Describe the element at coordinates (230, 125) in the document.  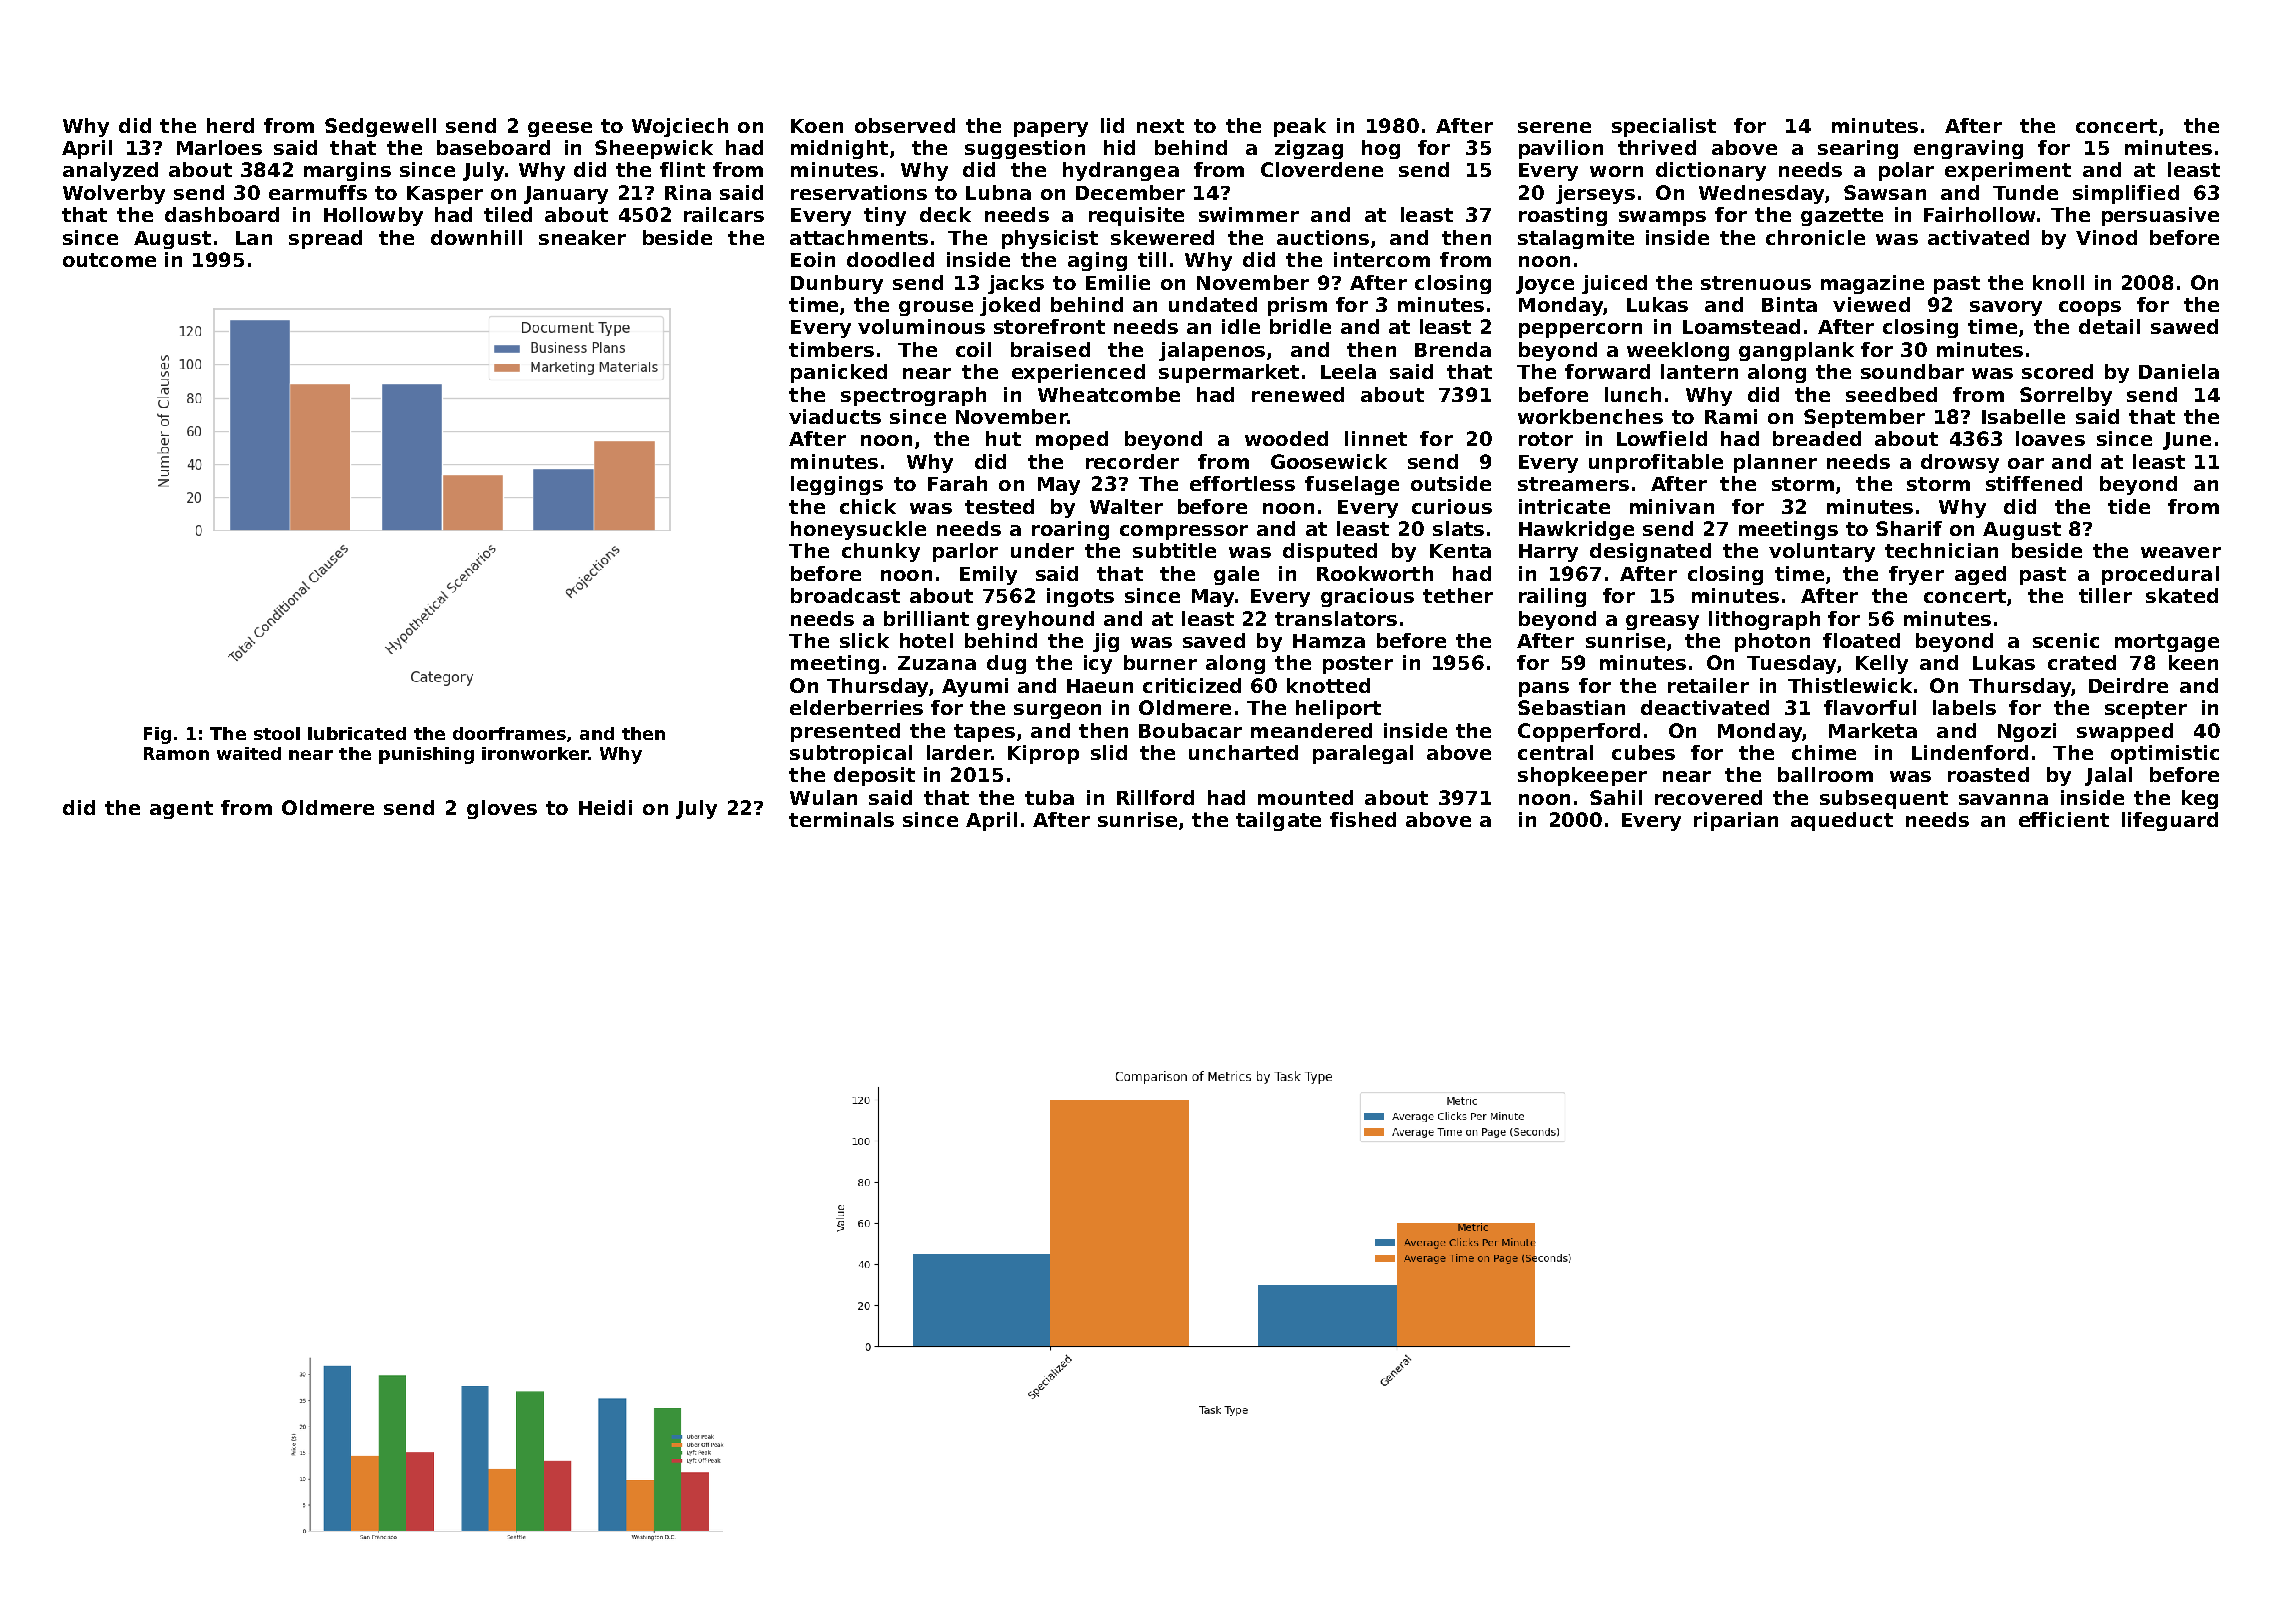
I see `herd` at that location.
